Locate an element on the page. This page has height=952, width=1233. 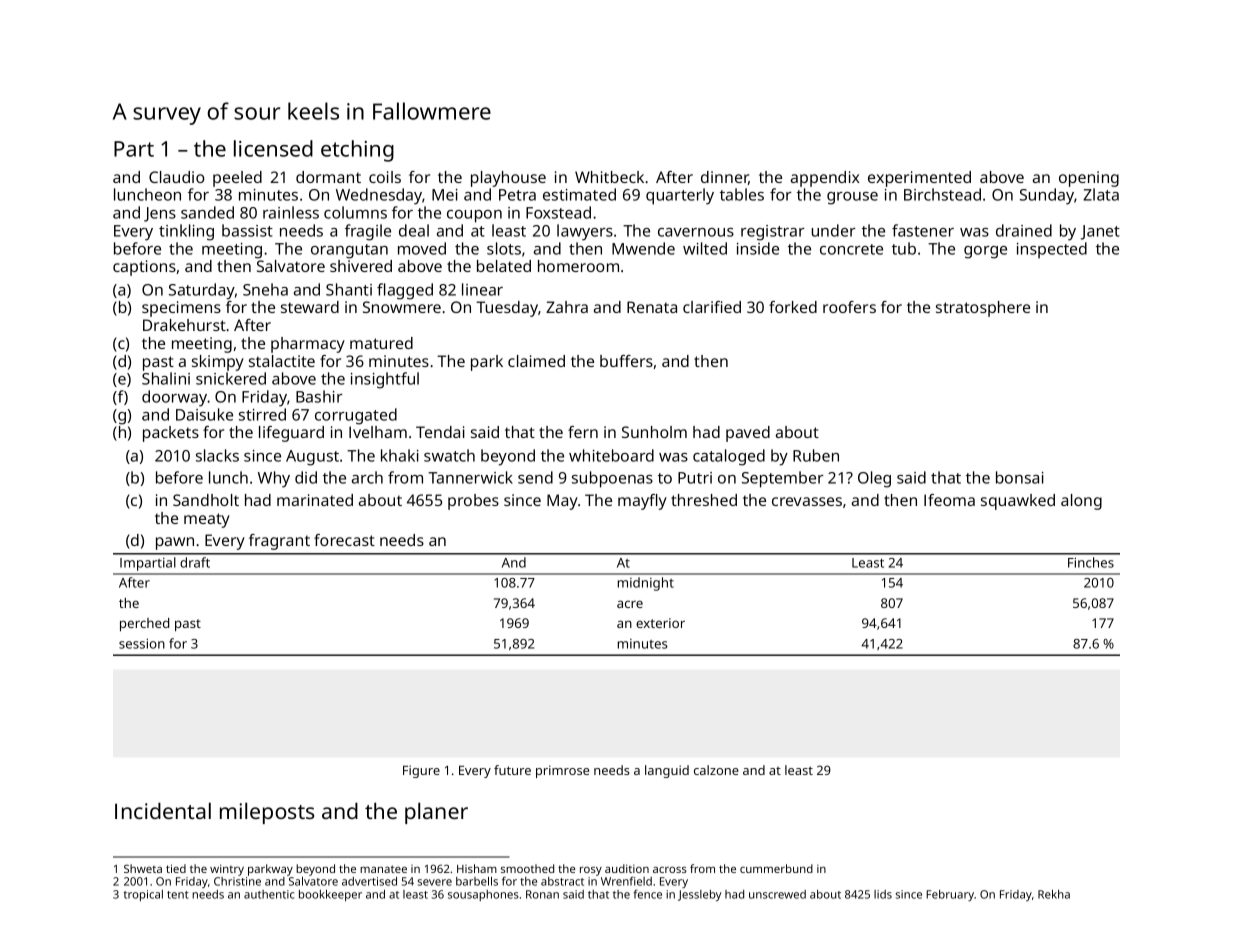
calzone is located at coordinates (716, 770).
